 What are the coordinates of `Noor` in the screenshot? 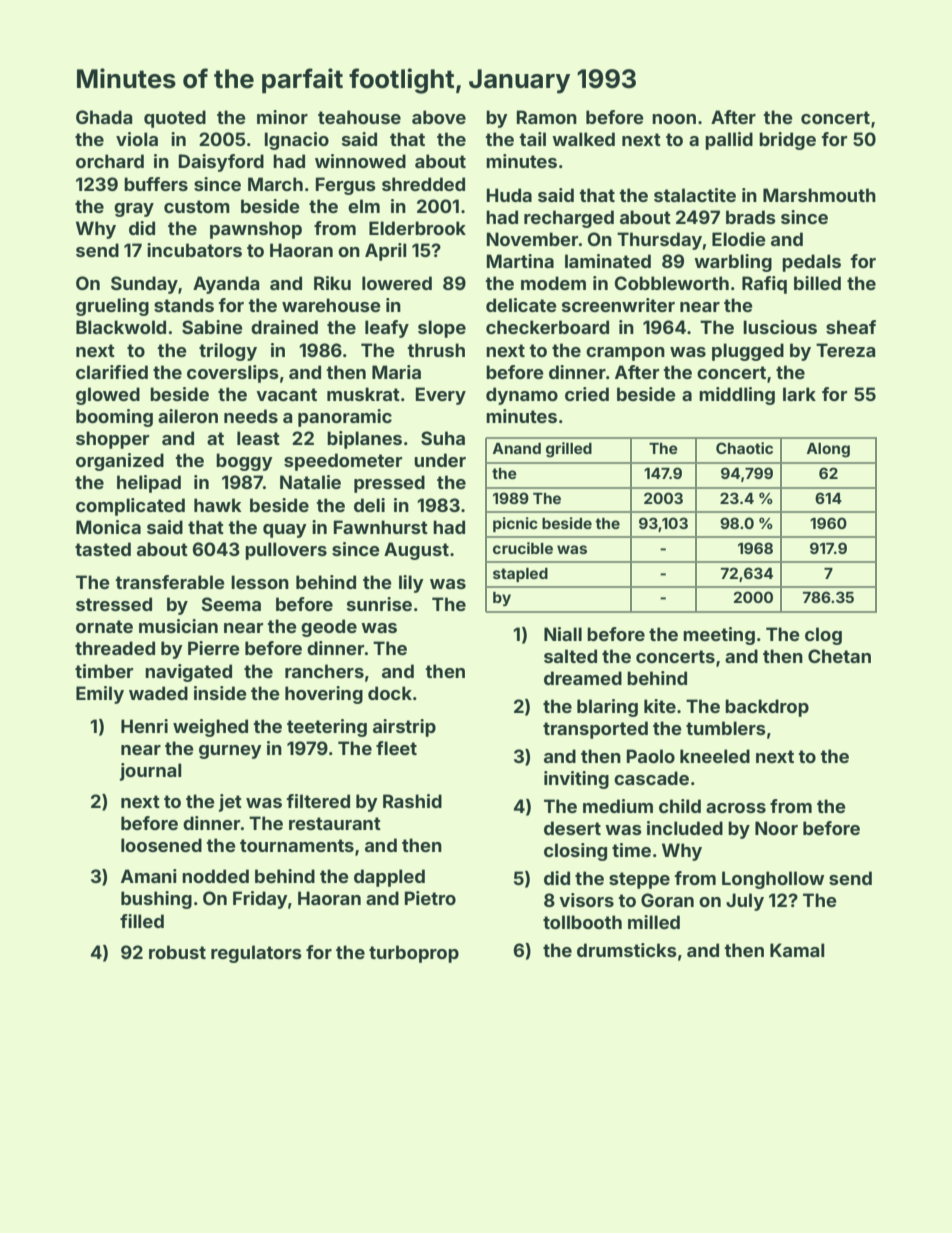 It's located at (776, 828).
